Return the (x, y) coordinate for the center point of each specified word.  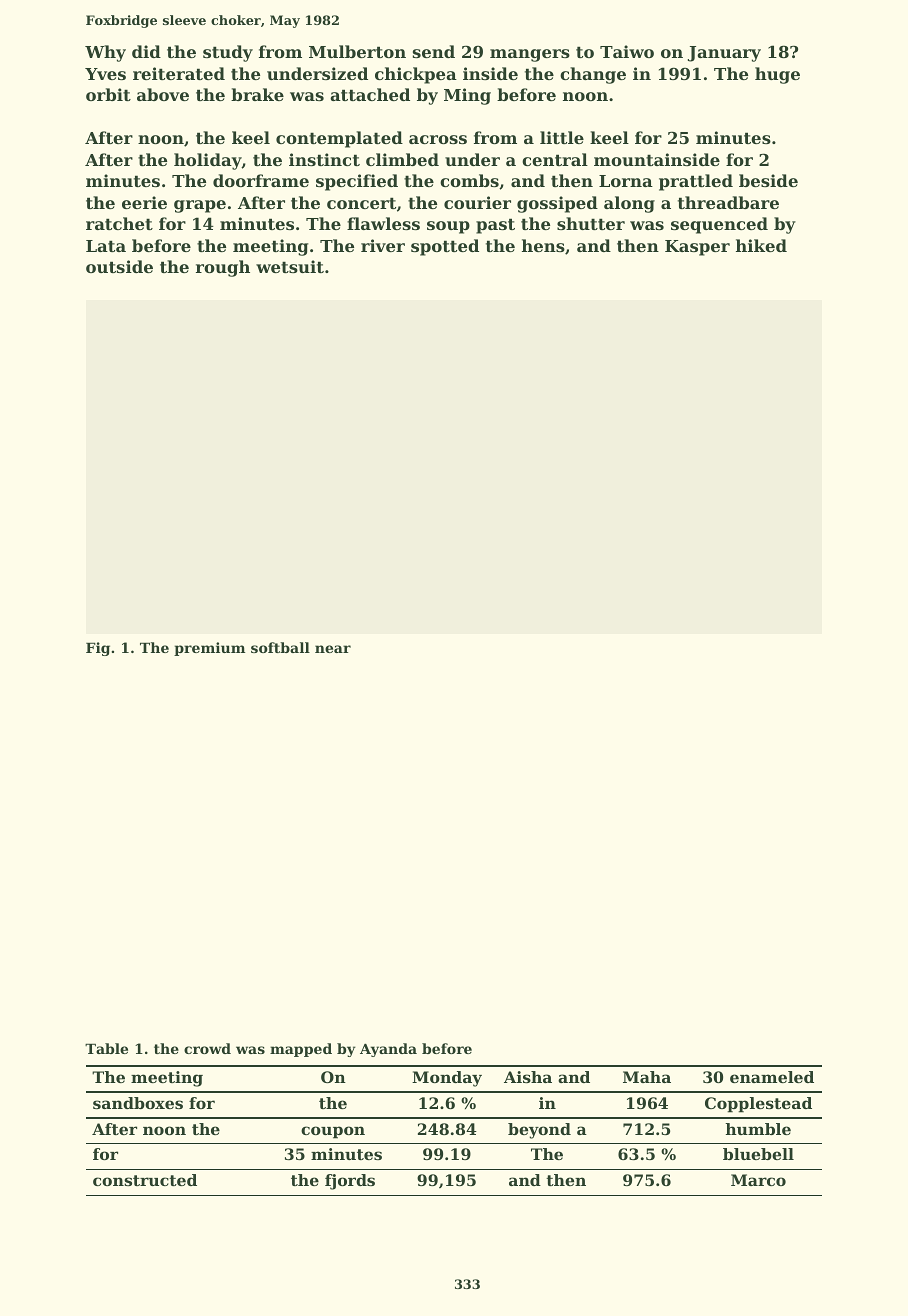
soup (448, 227)
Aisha (528, 1077)
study (228, 53)
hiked (761, 245)
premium (209, 649)
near (333, 649)
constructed (145, 1180)
